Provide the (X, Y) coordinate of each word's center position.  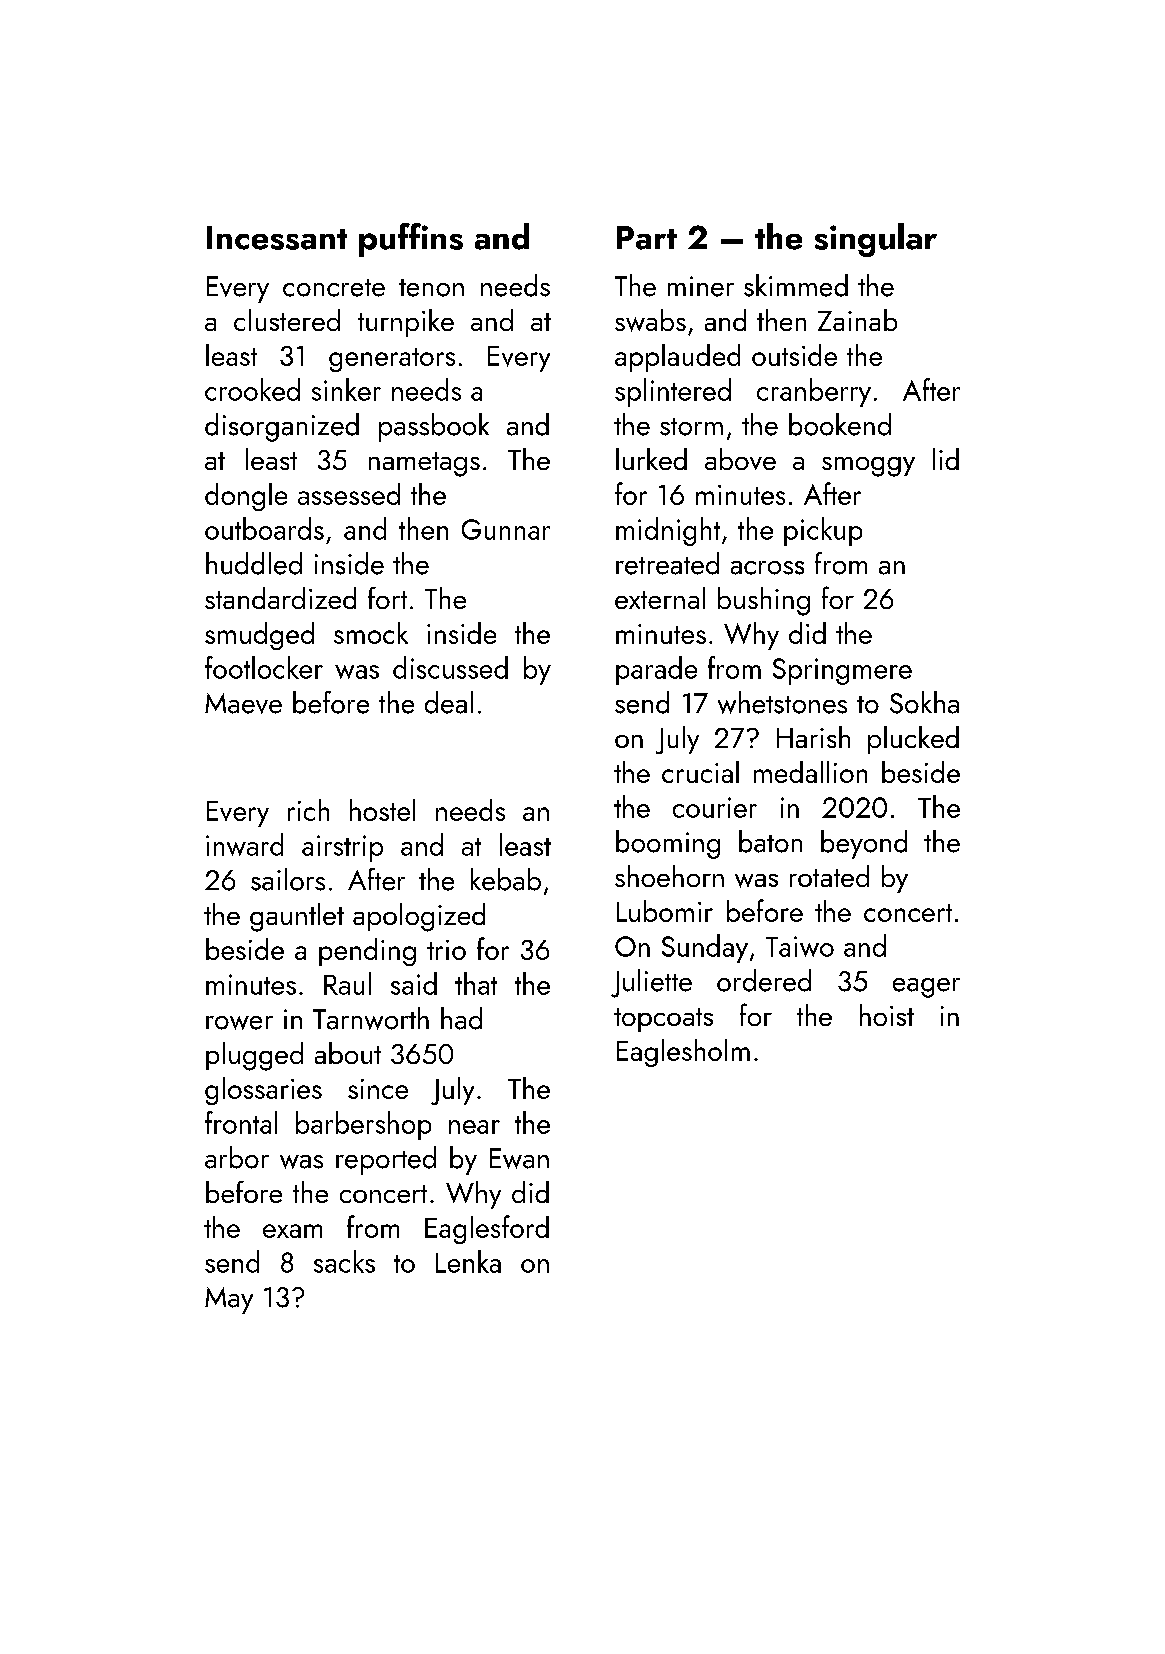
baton (770, 841)
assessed (349, 494)
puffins (411, 240)
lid (946, 459)
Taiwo (800, 946)
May (229, 1300)
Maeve (243, 703)
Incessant (277, 238)
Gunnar (506, 529)
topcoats (663, 1020)
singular (876, 240)
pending (367, 952)
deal (449, 702)
